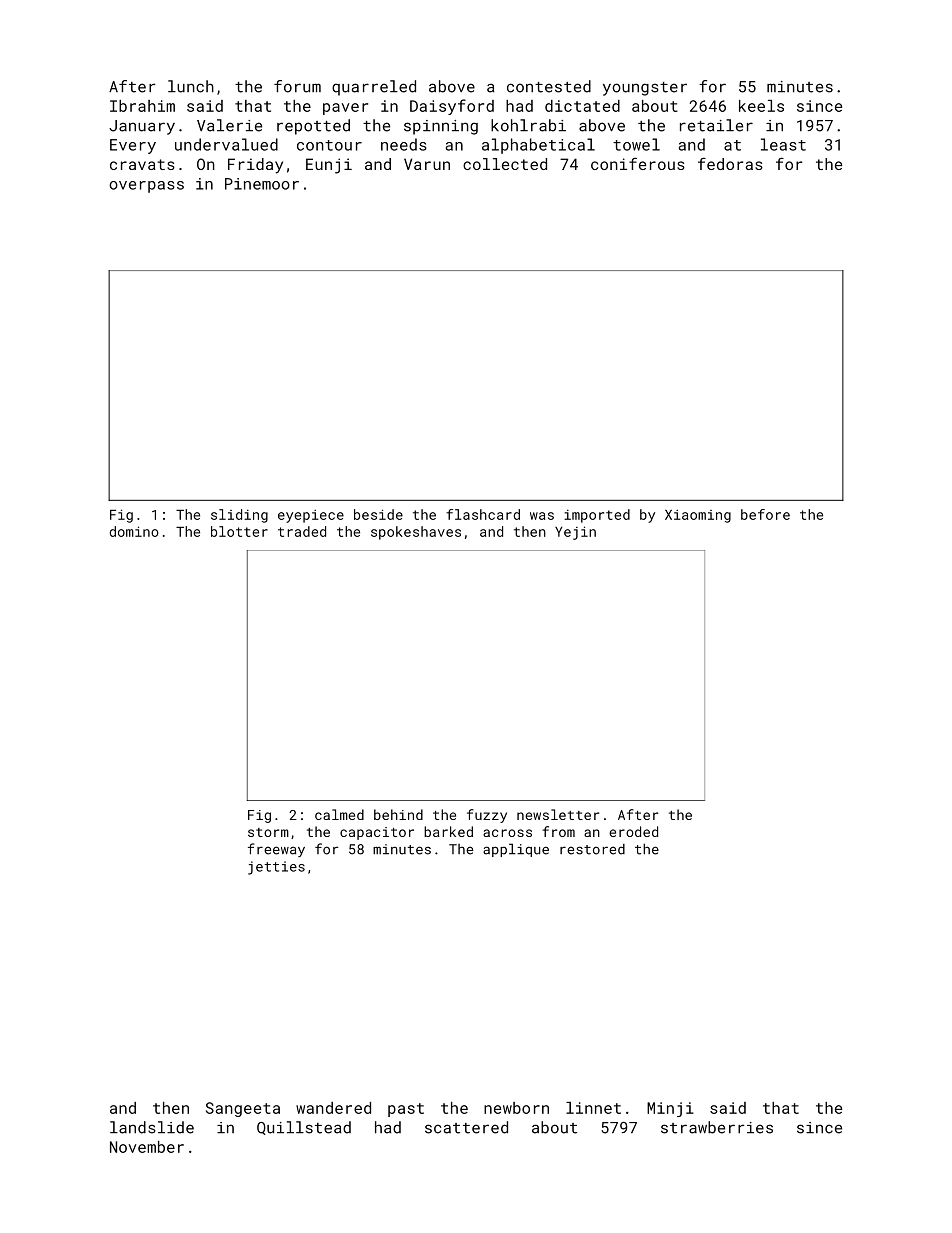 This page has width=952, height=1233. What do you see at coordinates (339, 814) in the page?
I see `calmed` at bounding box center [339, 814].
